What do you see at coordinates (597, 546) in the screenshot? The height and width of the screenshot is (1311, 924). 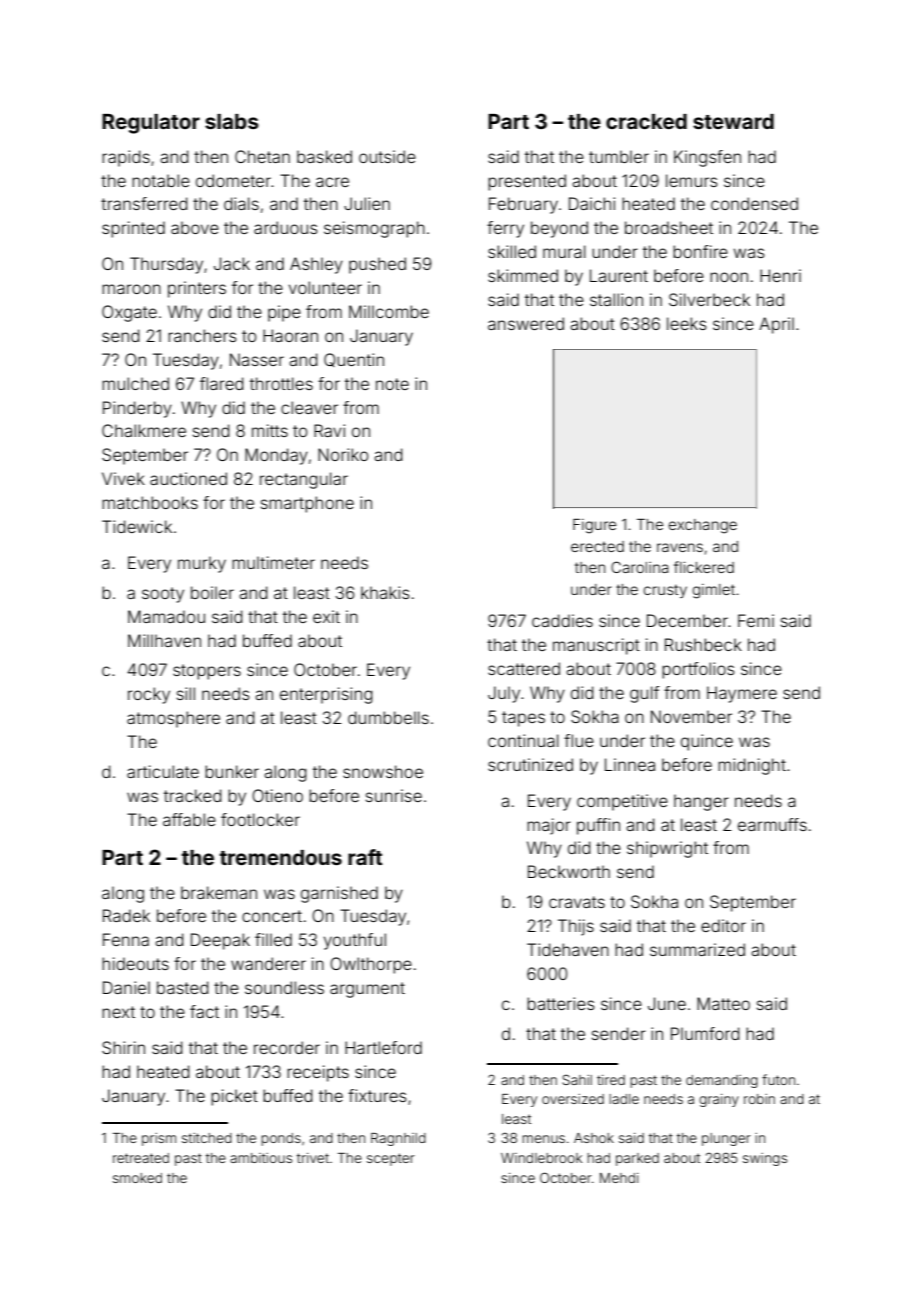 I see `erected` at bounding box center [597, 546].
